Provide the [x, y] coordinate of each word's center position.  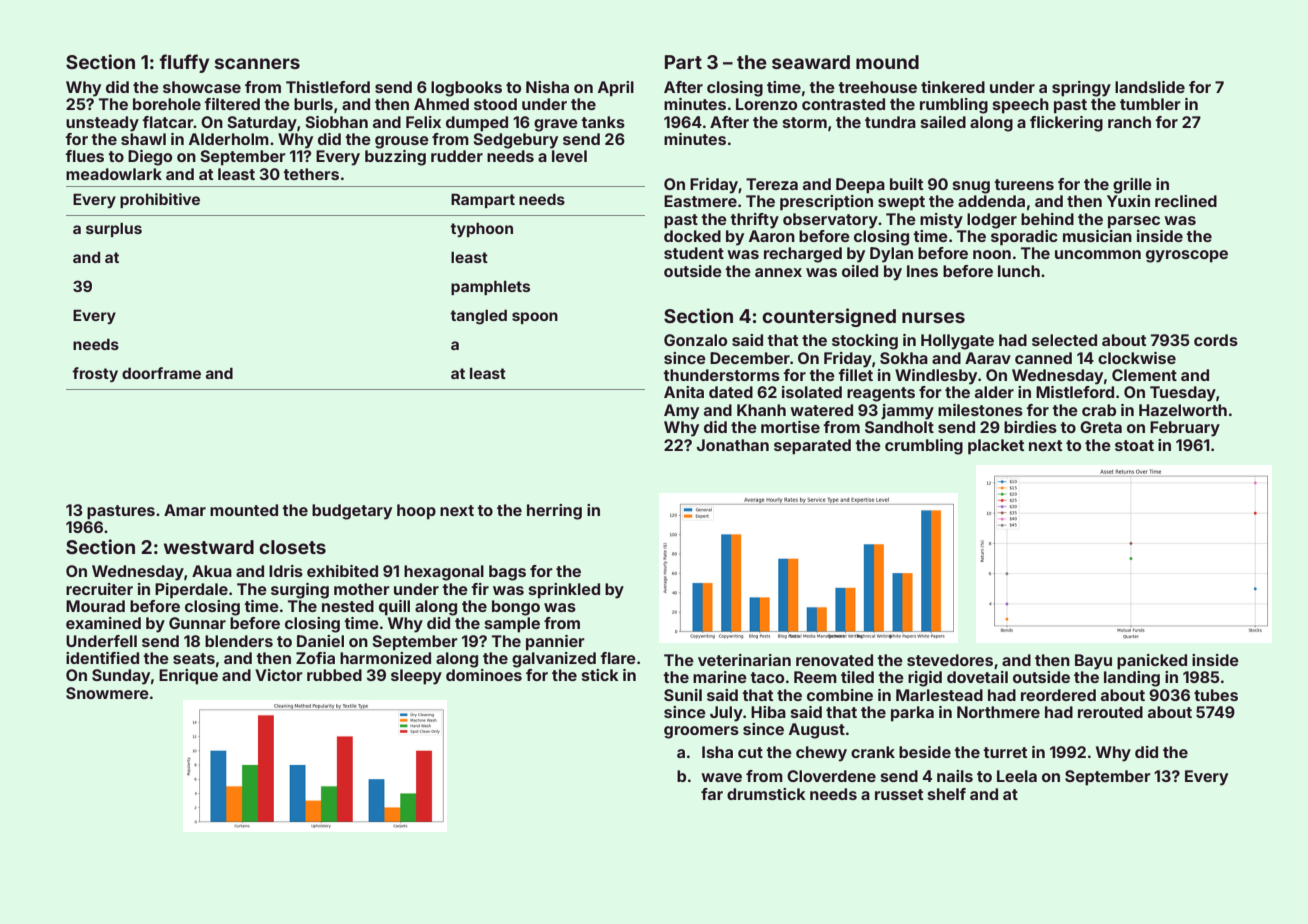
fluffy [184, 63]
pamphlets [490, 287]
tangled [478, 317]
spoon [535, 318]
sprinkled [564, 591]
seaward [811, 62]
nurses [933, 317]
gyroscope [1187, 256]
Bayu [1093, 662]
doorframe [161, 373]
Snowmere [107, 693]
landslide [1150, 87]
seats [194, 658]
